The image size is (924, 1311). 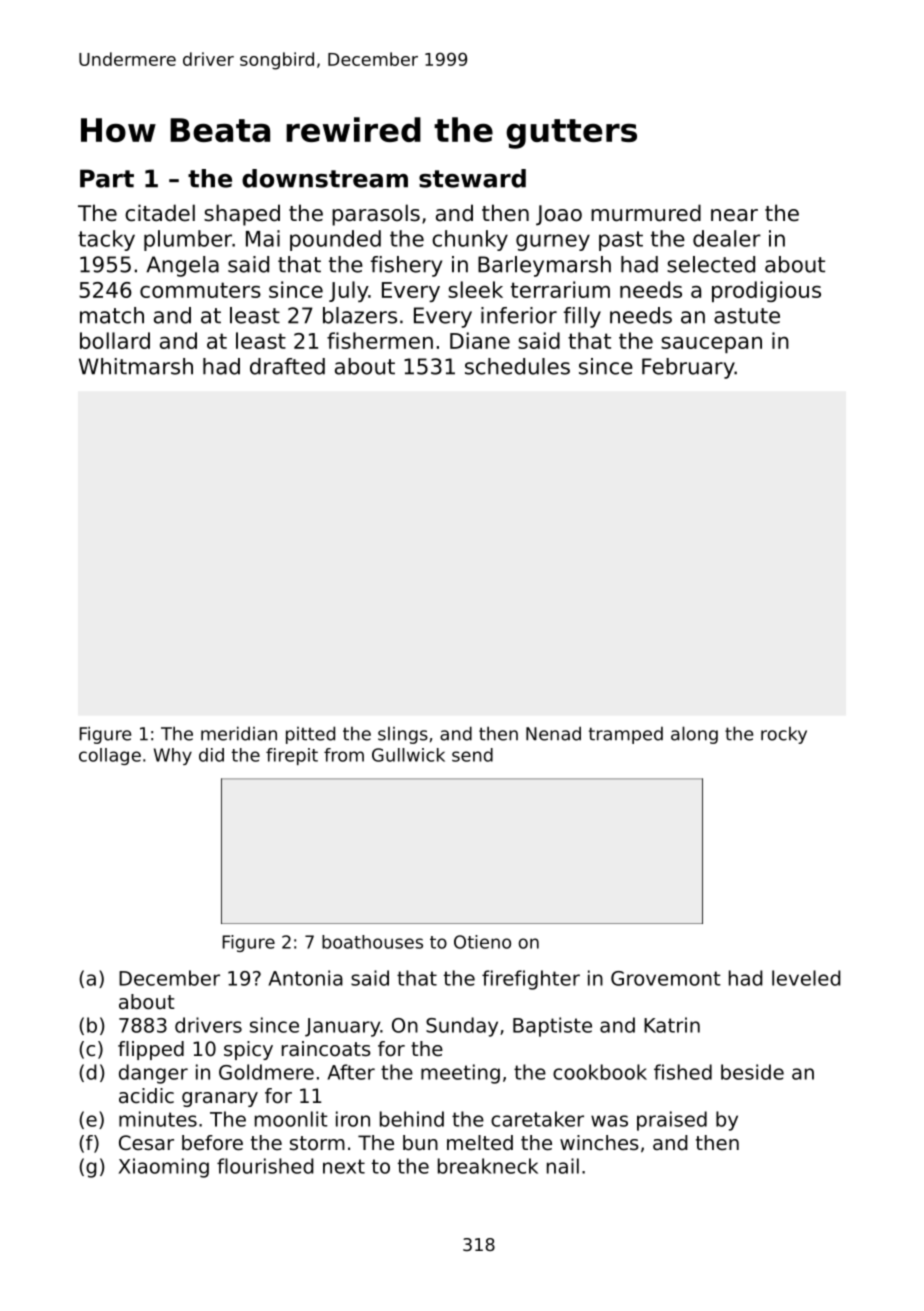 What do you see at coordinates (666, 978) in the screenshot?
I see `Grovemont` at bounding box center [666, 978].
